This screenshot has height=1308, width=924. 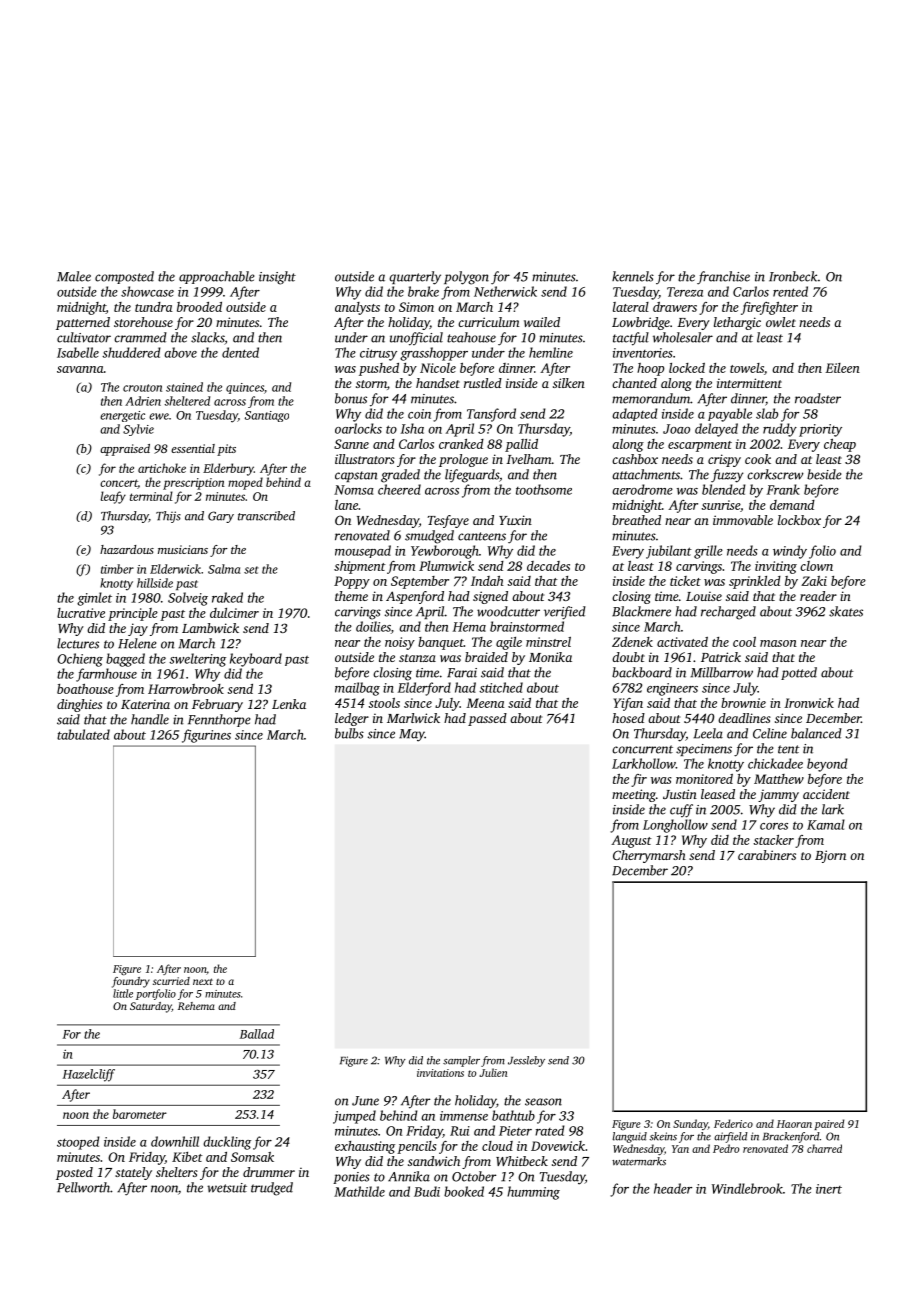 I want to click on hazardous, so click(x=127, y=549).
